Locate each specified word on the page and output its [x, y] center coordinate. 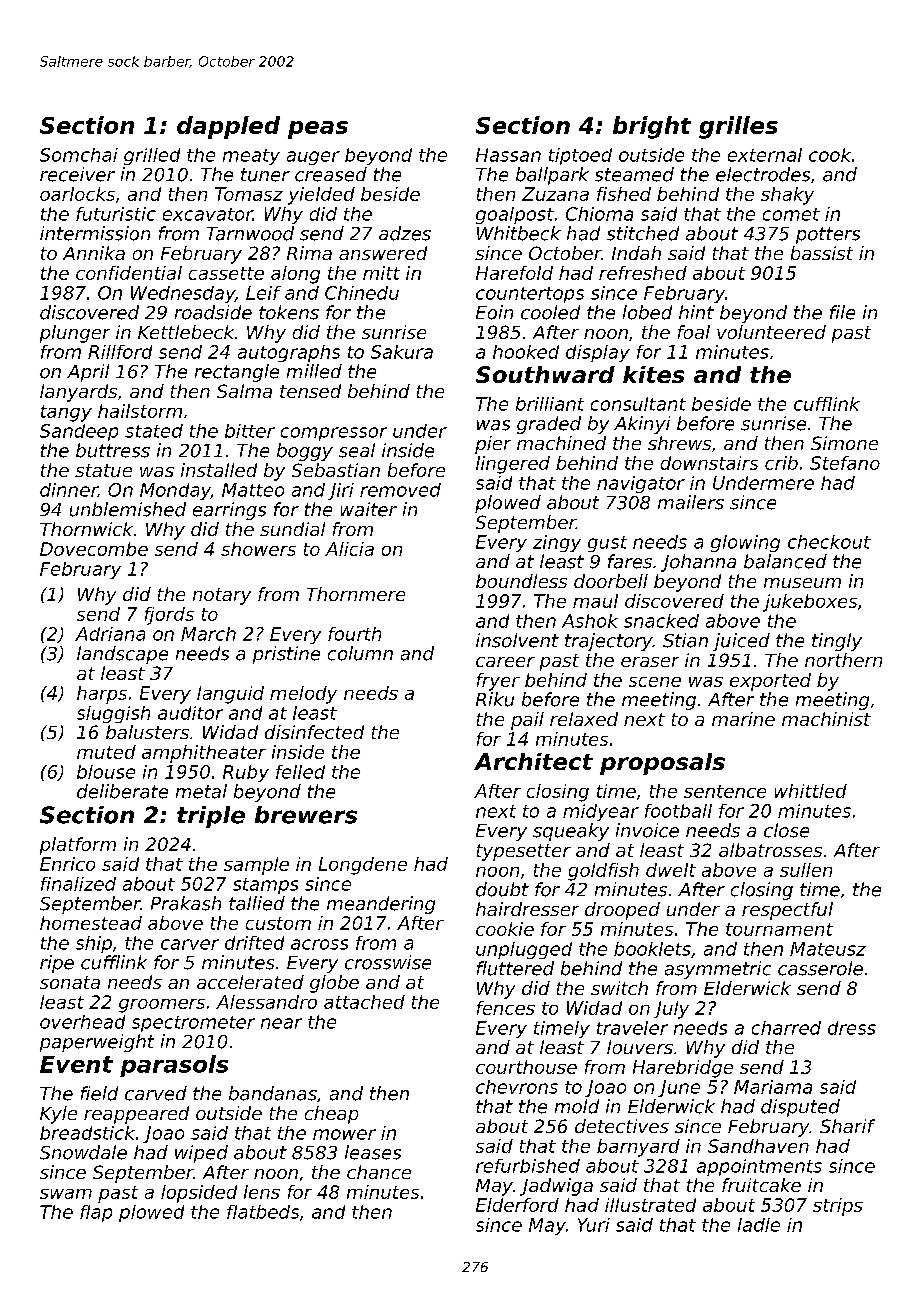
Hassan [508, 155]
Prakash [186, 903]
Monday [175, 491]
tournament [779, 929]
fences [506, 1008]
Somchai [79, 155]
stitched [643, 233]
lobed [647, 312]
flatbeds [263, 1212]
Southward [545, 374]
